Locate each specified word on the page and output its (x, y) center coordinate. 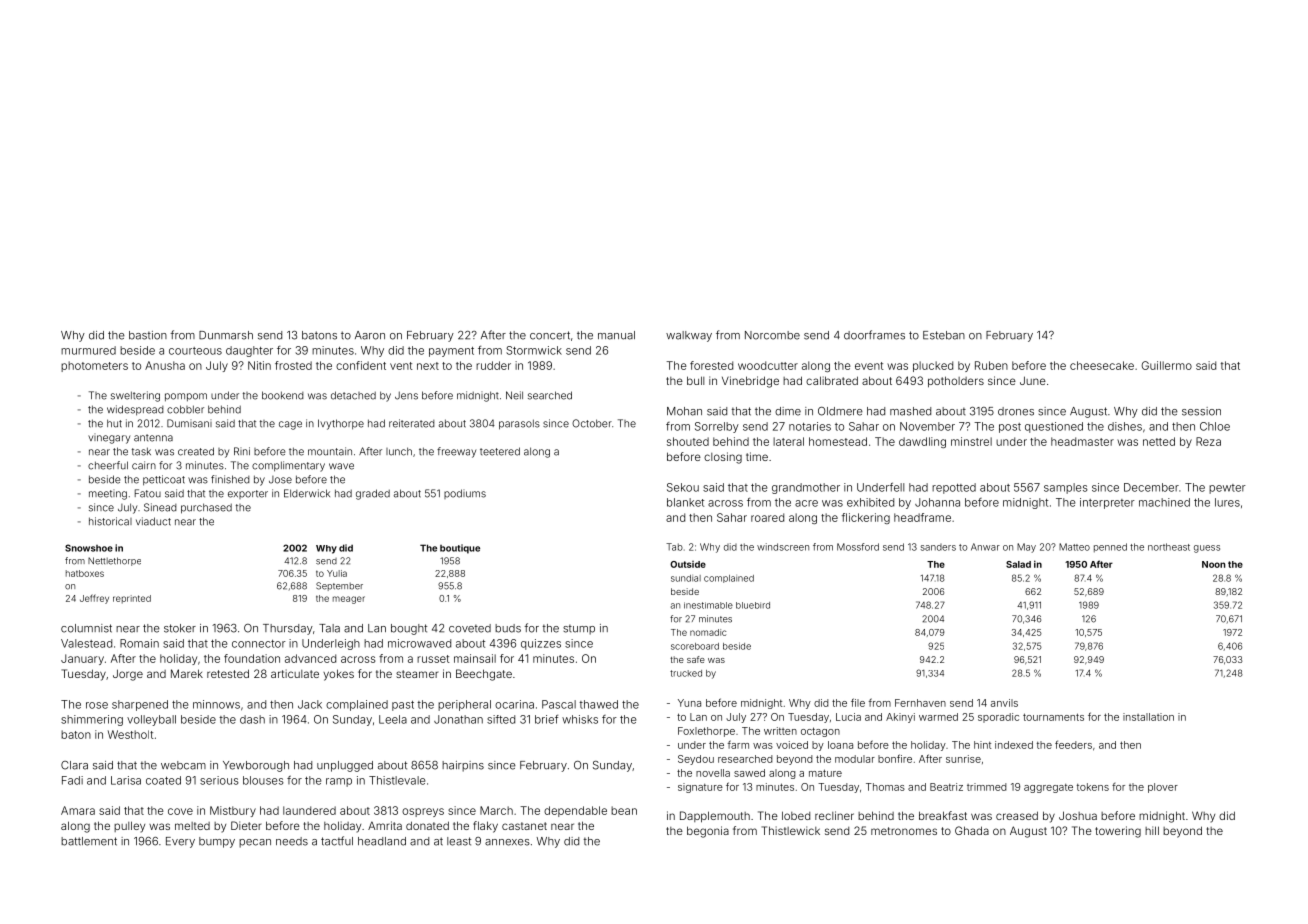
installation (1148, 717)
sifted (501, 719)
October (592, 423)
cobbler (185, 409)
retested (228, 673)
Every (180, 842)
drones (1016, 411)
